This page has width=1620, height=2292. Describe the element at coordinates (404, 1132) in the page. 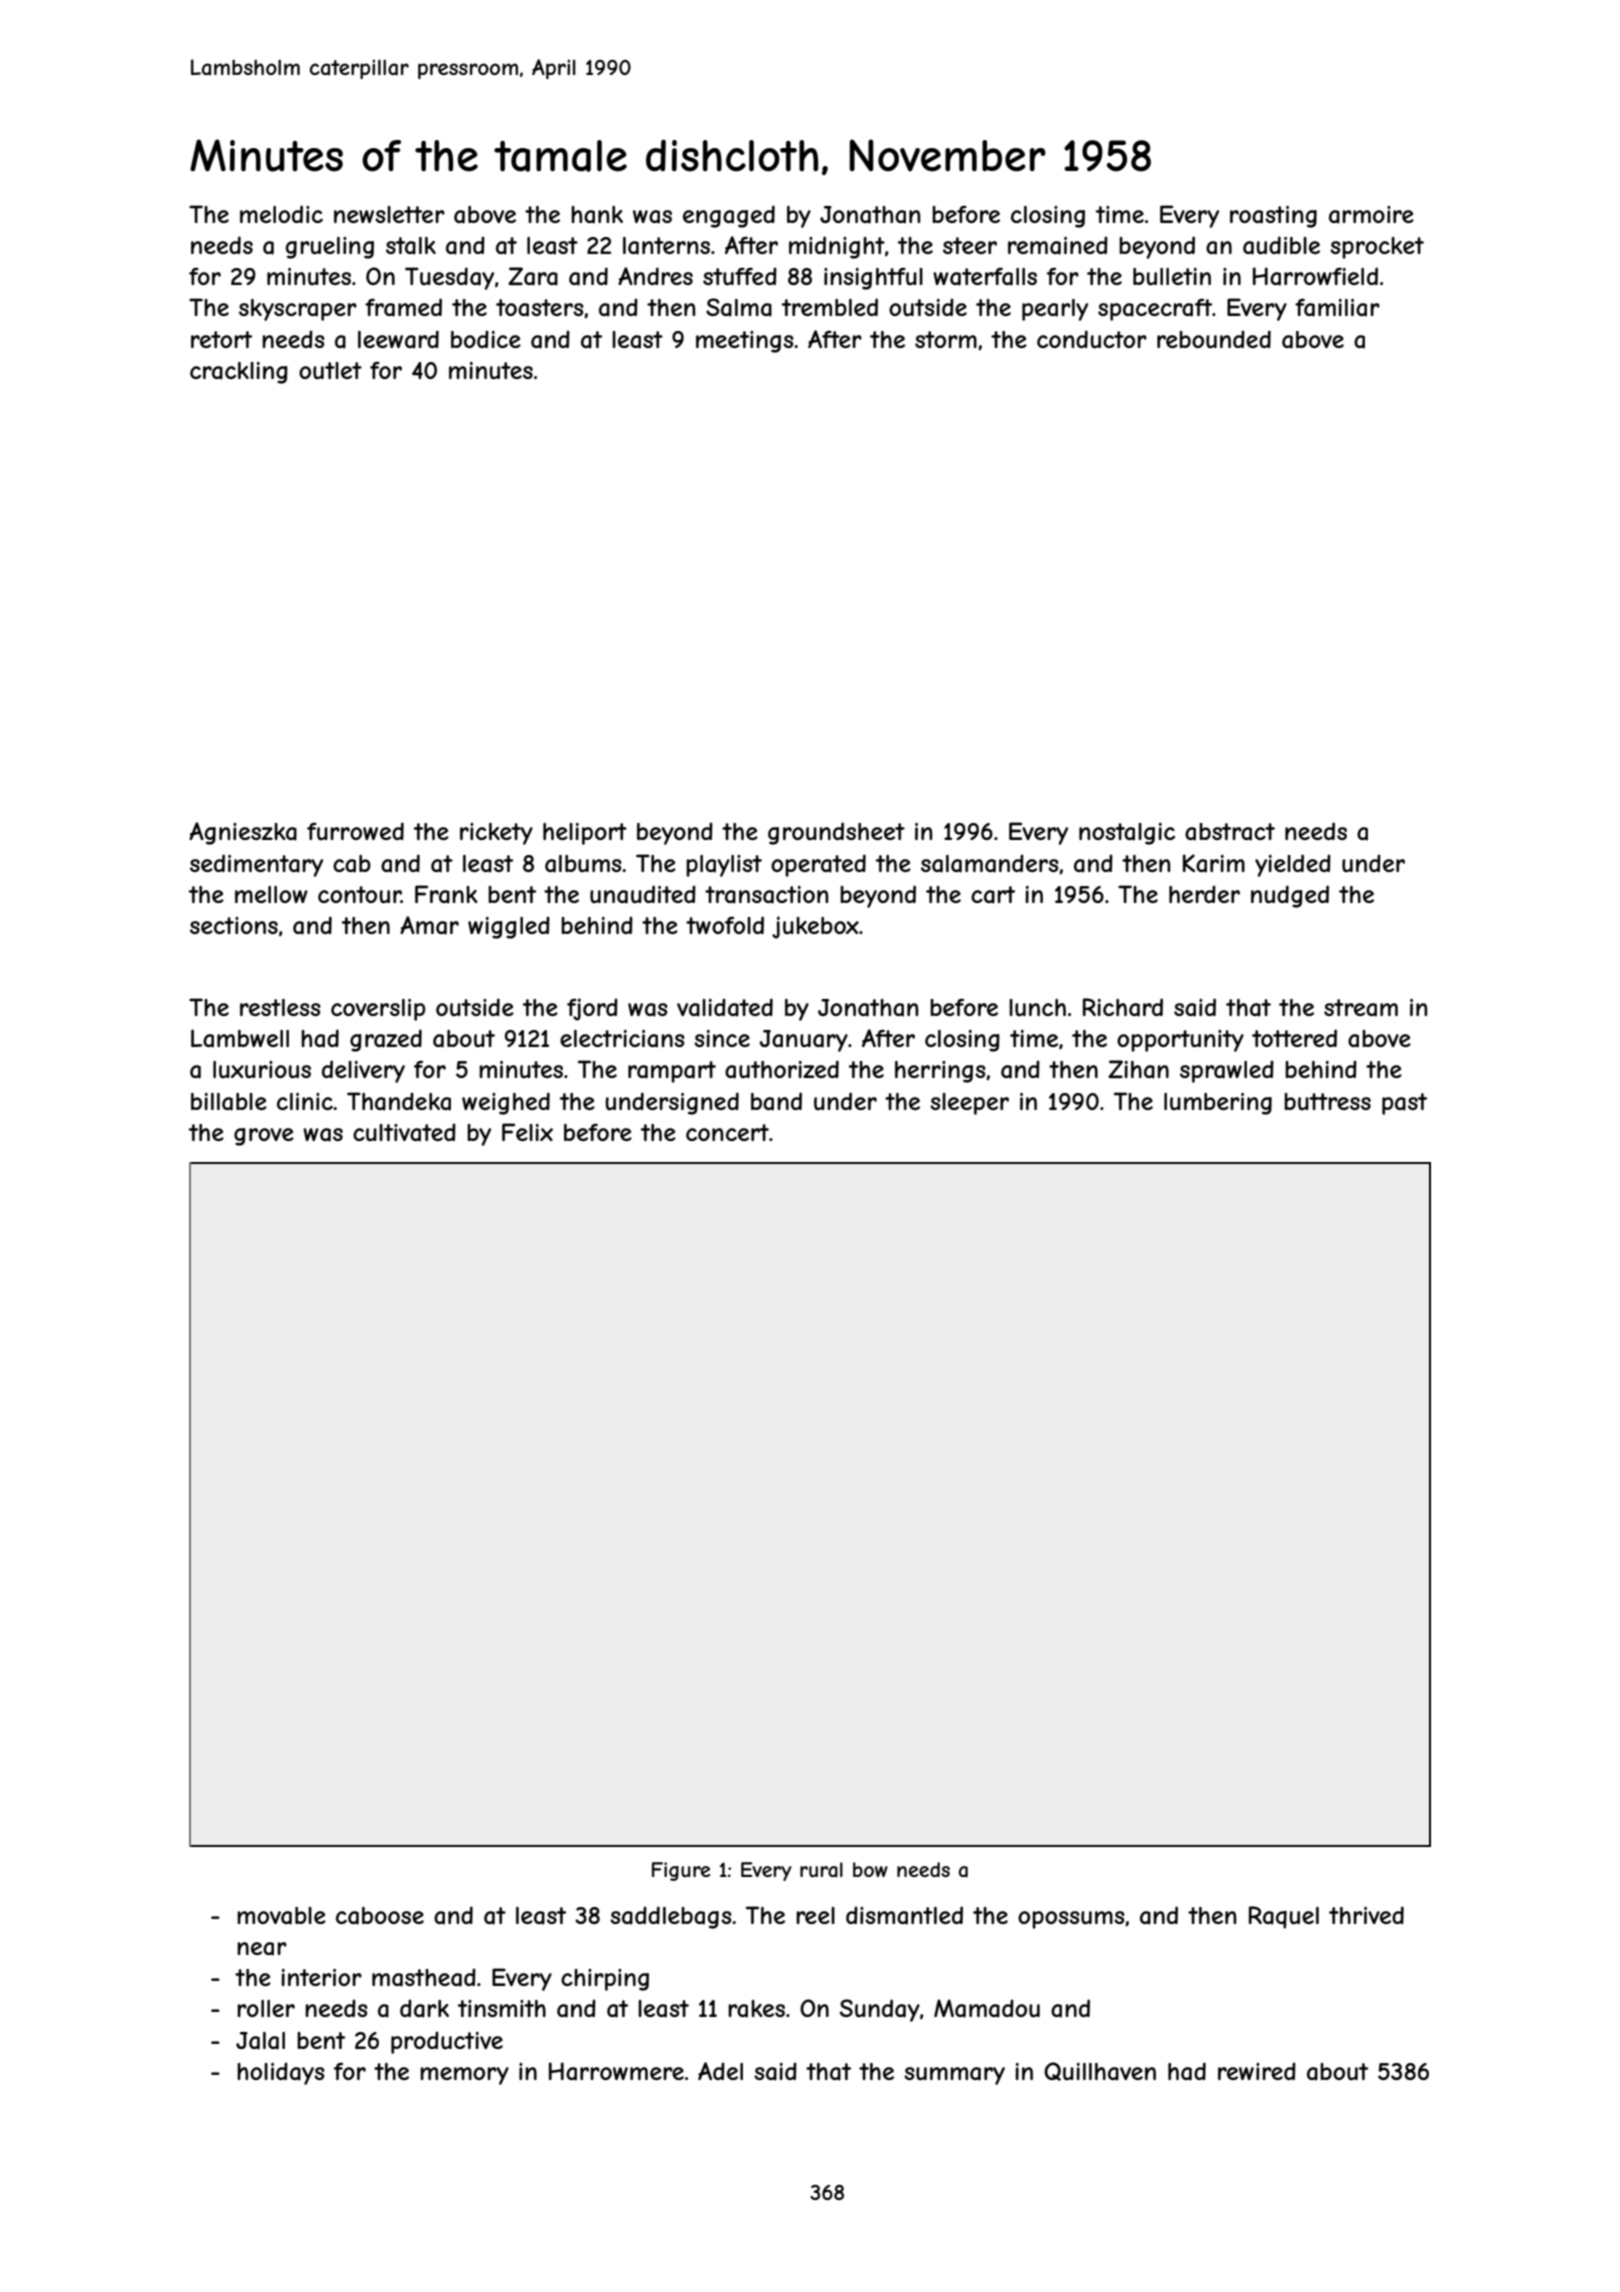

I see `cultivated` at that location.
